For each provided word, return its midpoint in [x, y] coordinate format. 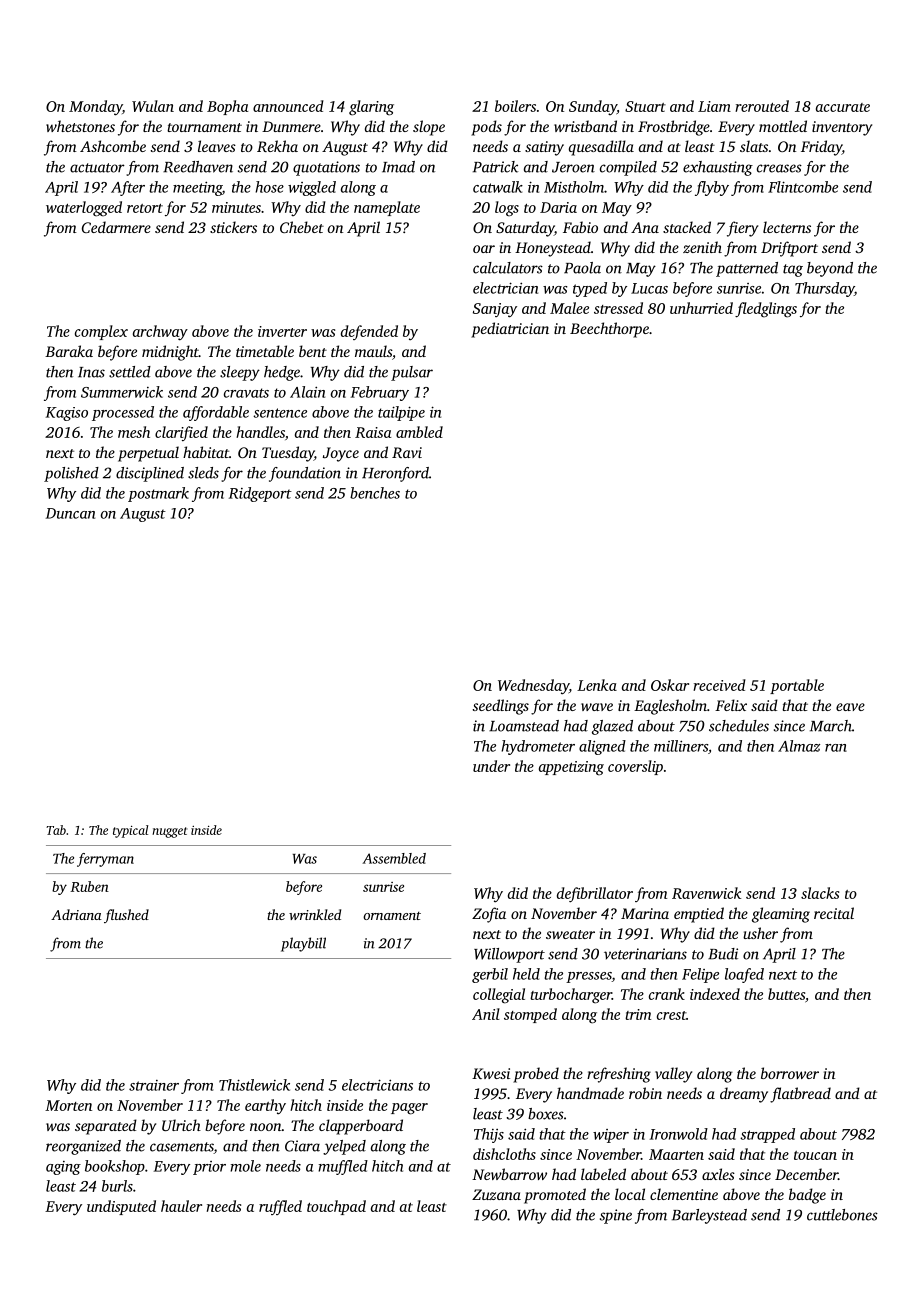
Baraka [69, 351]
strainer [154, 1085]
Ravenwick [706, 893]
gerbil [490, 975]
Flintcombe [803, 187]
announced [288, 106]
